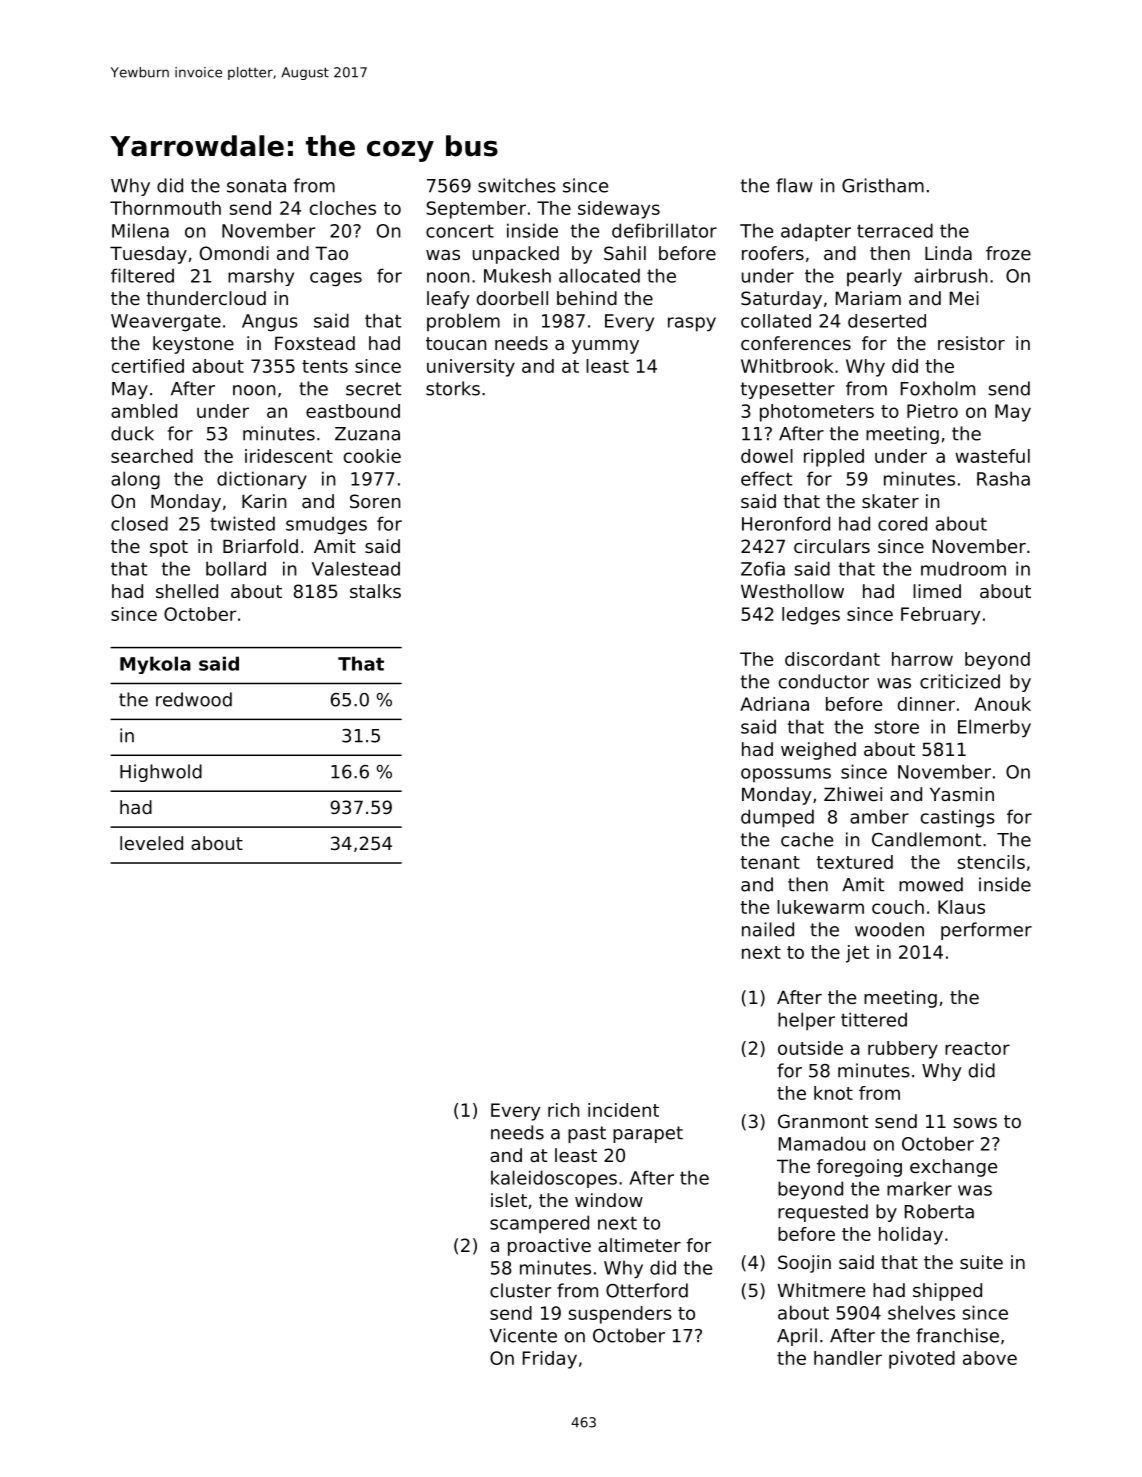 This page has width=1142, height=1477. What do you see at coordinates (242, 523) in the page?
I see `twisted` at bounding box center [242, 523].
